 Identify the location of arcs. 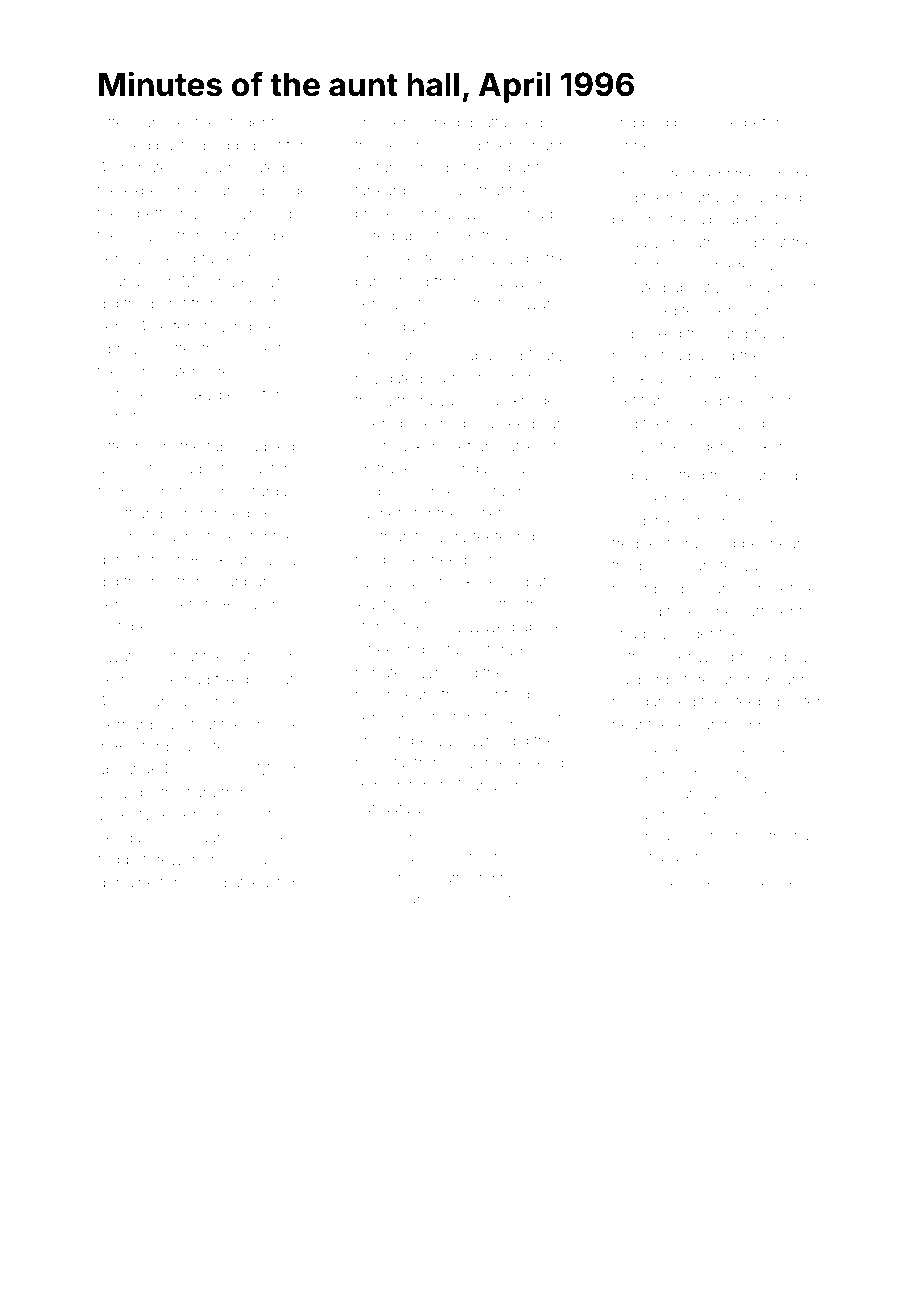
(194, 770).
